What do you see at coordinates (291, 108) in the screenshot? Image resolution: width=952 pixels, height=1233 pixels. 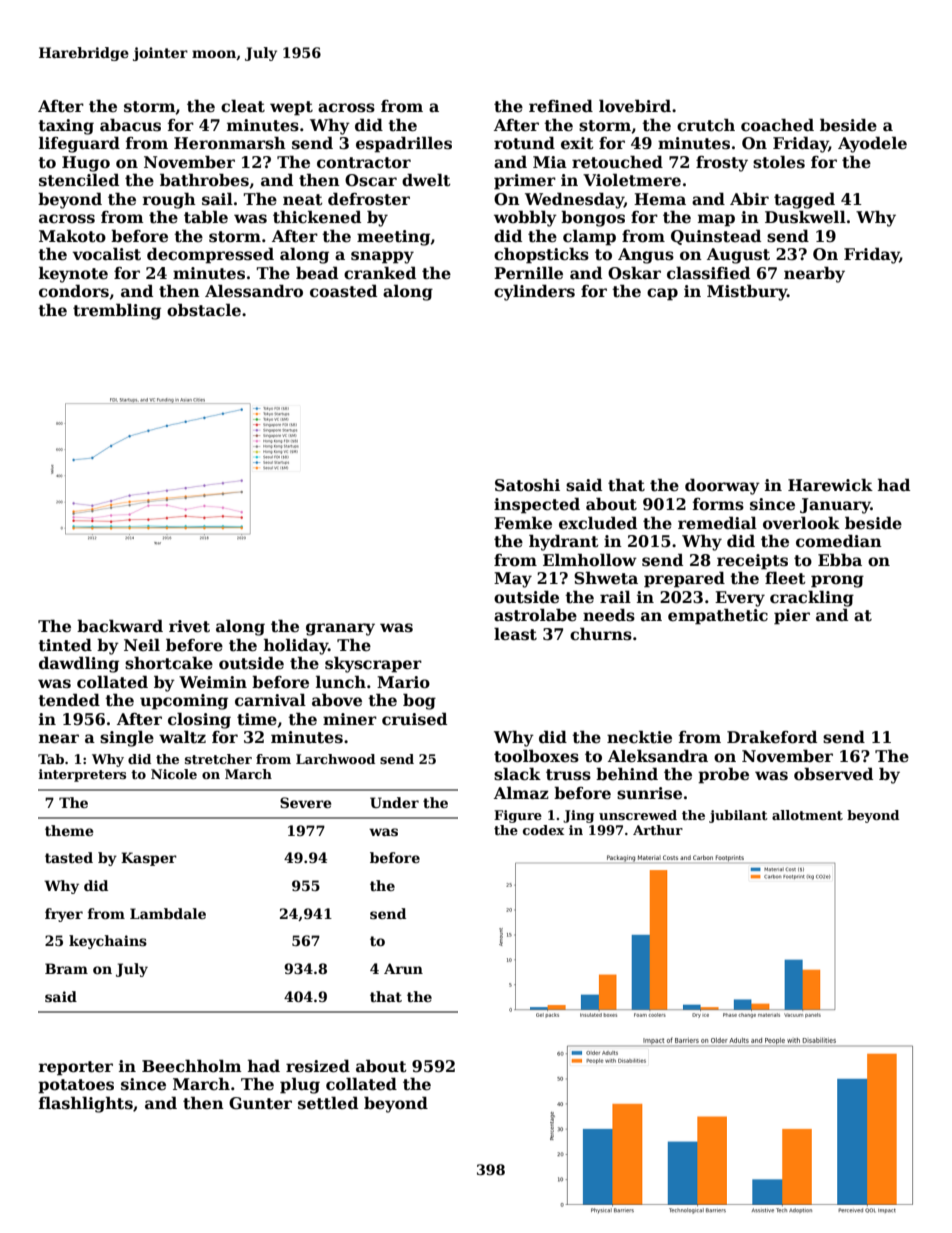 I see `wept` at bounding box center [291, 108].
